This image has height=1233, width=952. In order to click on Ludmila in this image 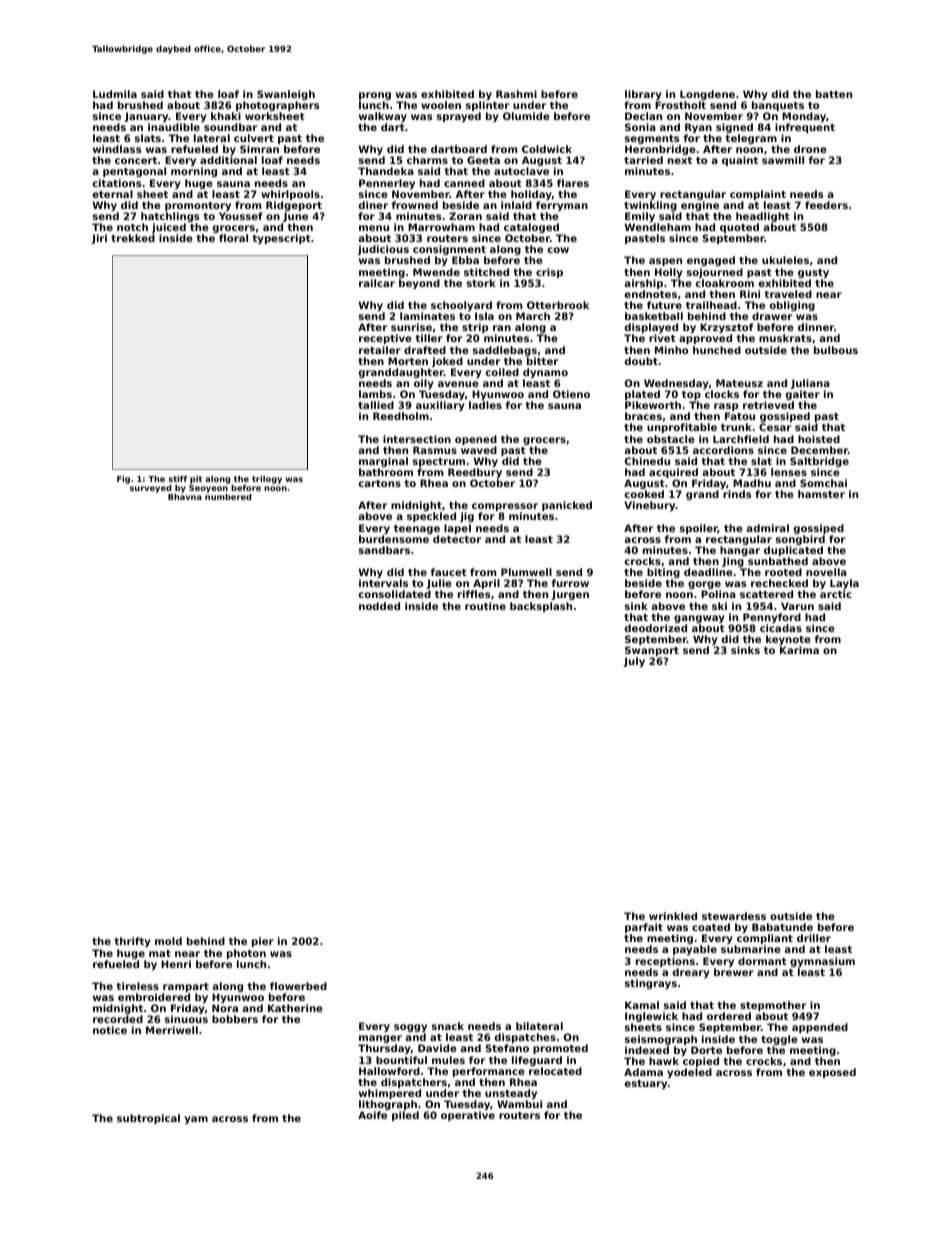, I will do `click(115, 94)`.
